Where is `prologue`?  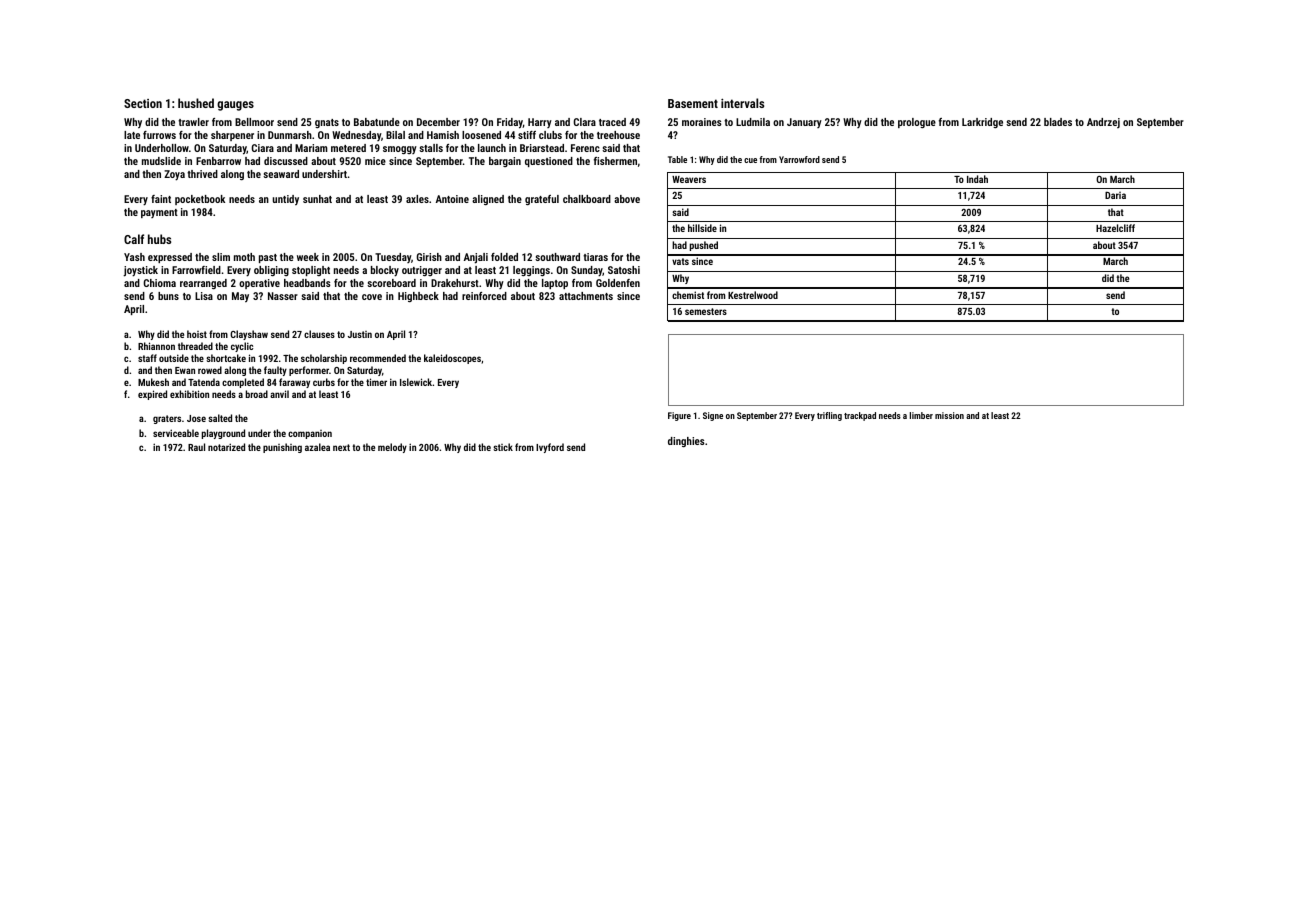
prologue is located at coordinates (917, 123).
